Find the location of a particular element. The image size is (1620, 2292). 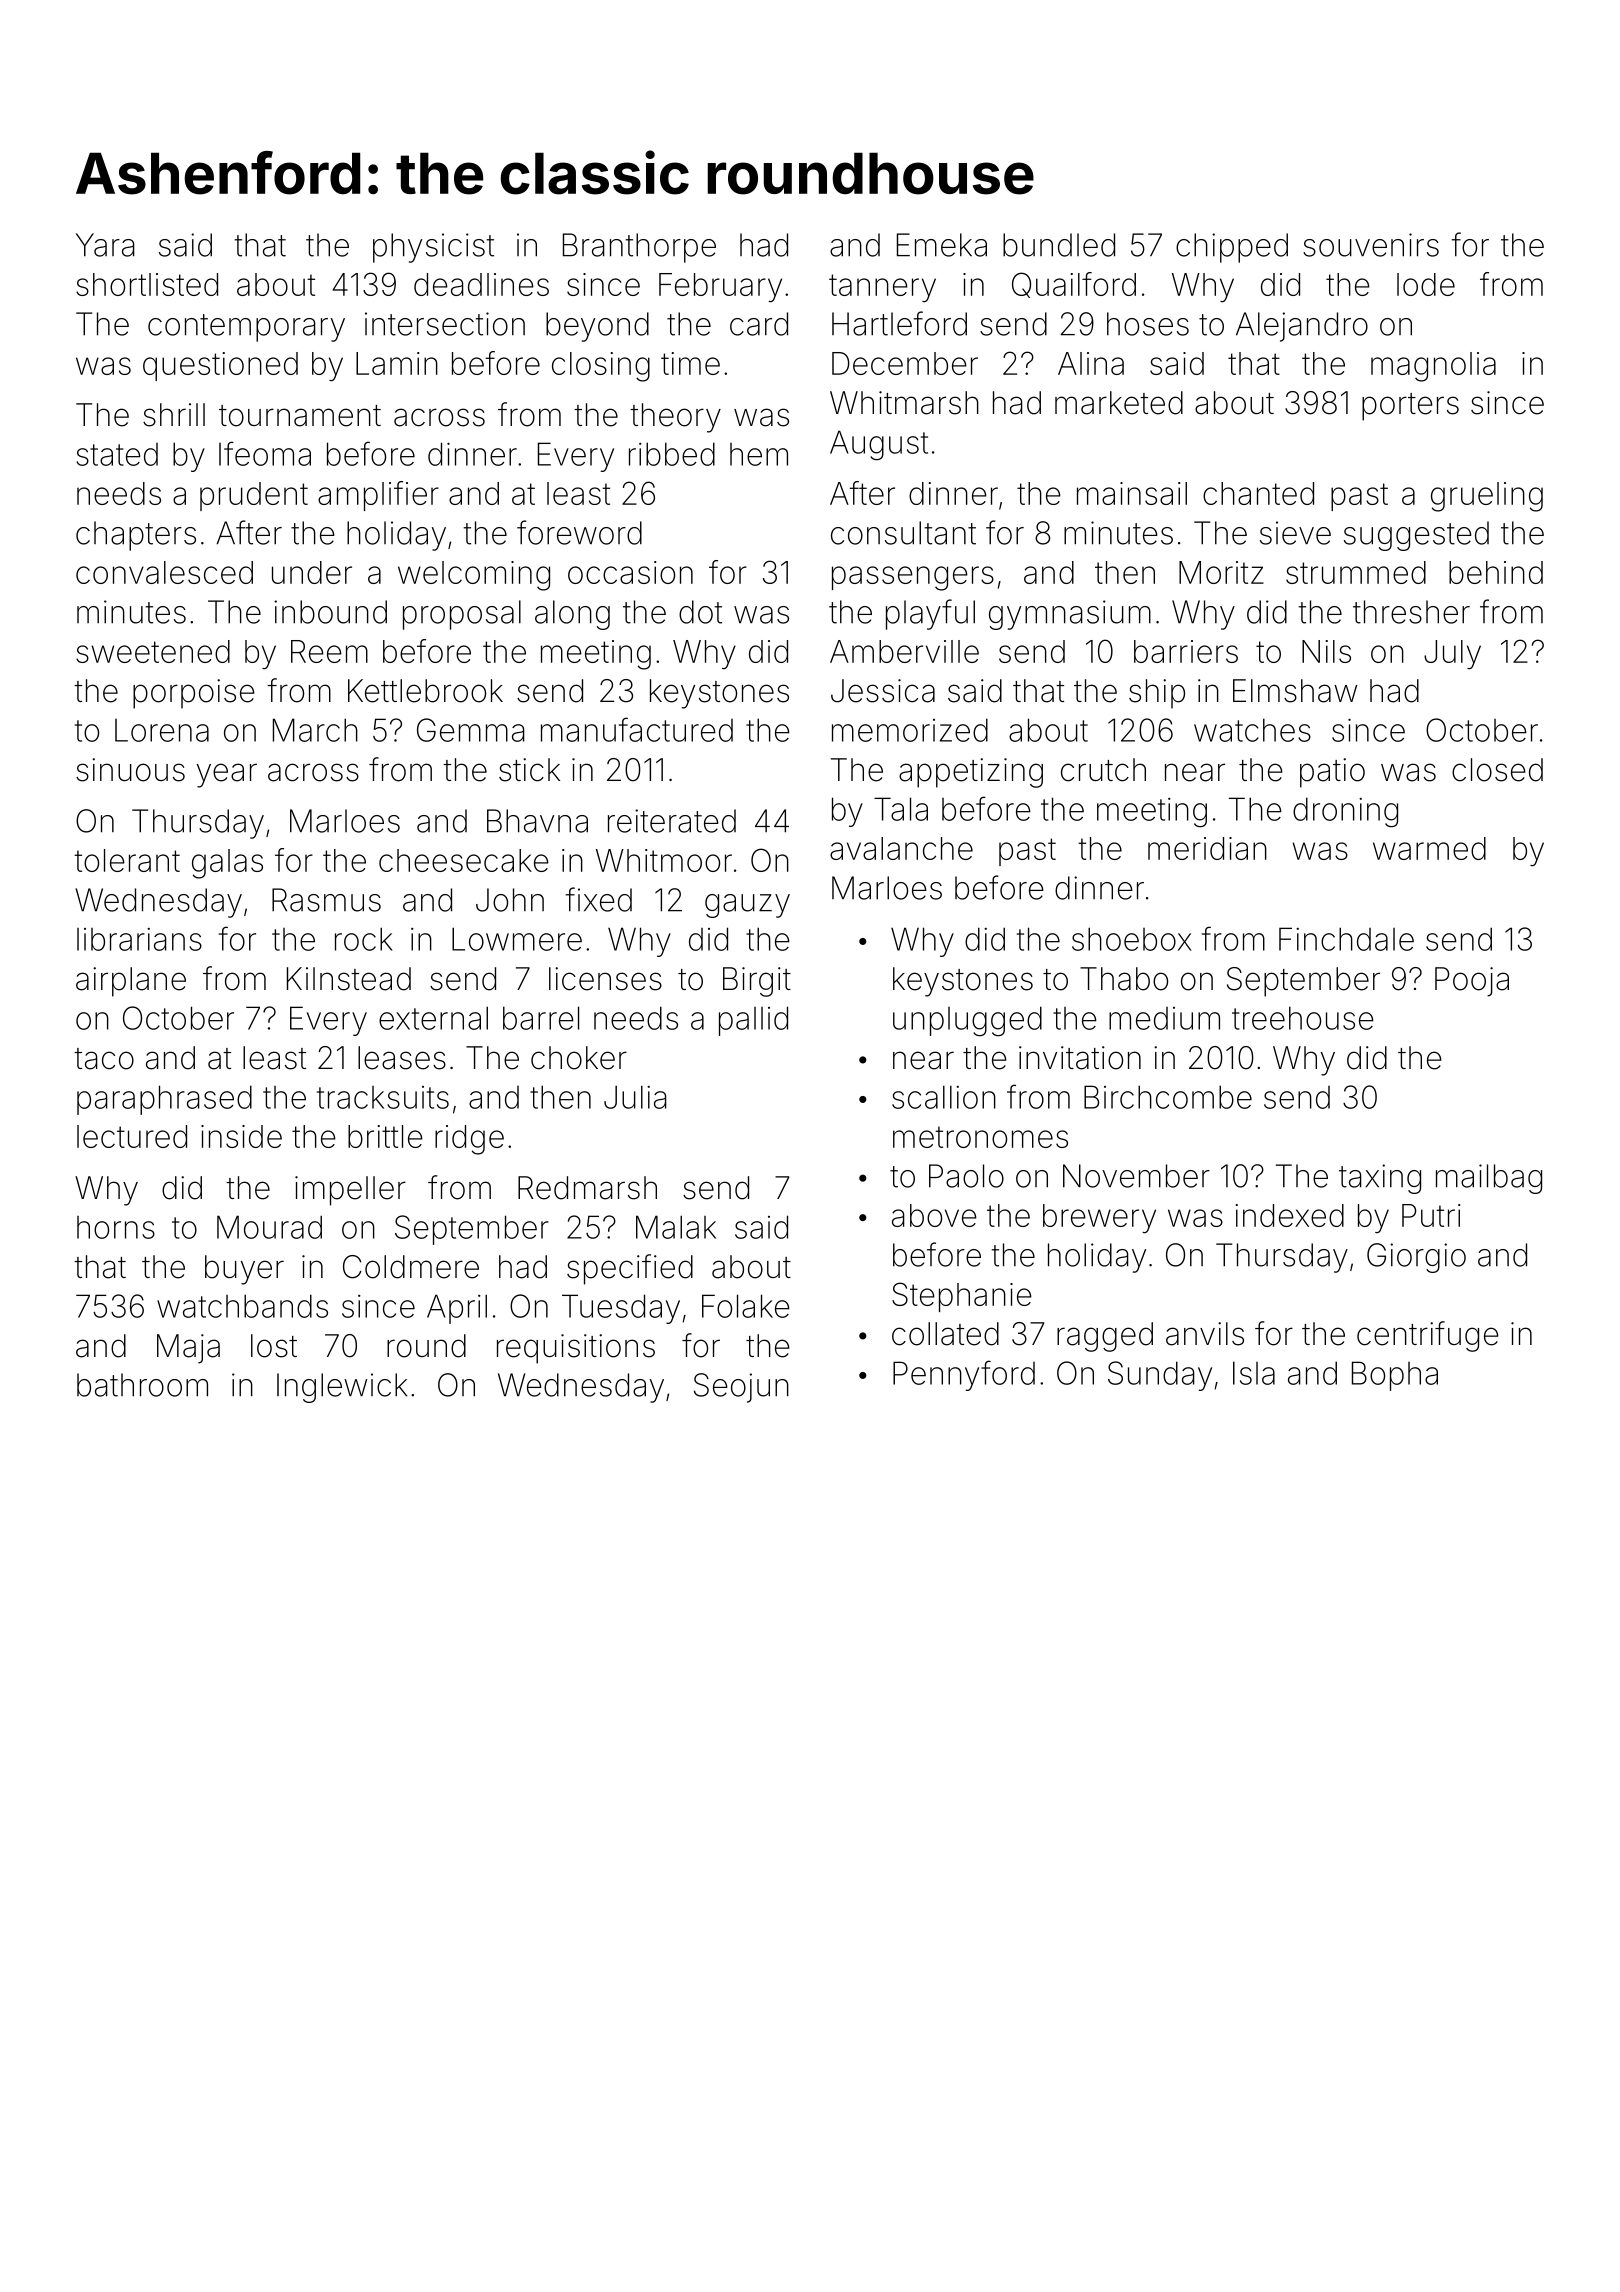

galas is located at coordinates (227, 864).
